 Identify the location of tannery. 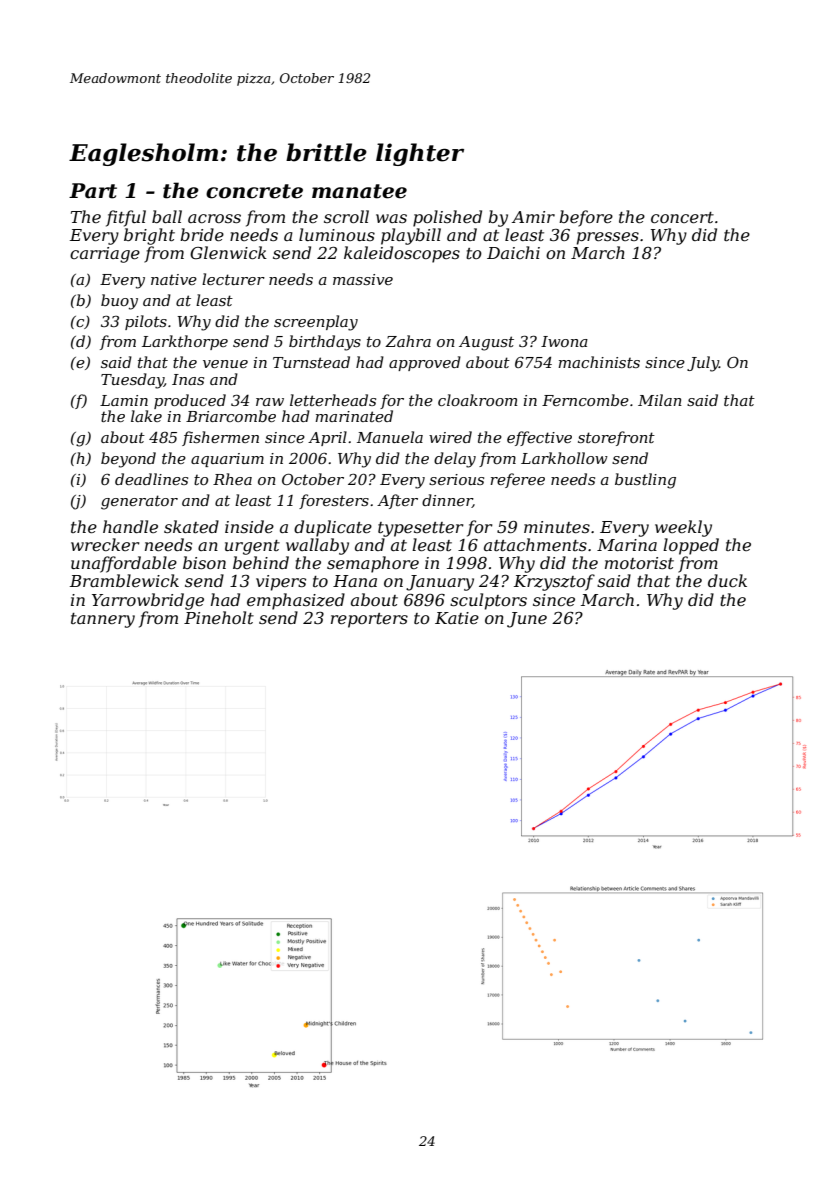
(103, 620).
